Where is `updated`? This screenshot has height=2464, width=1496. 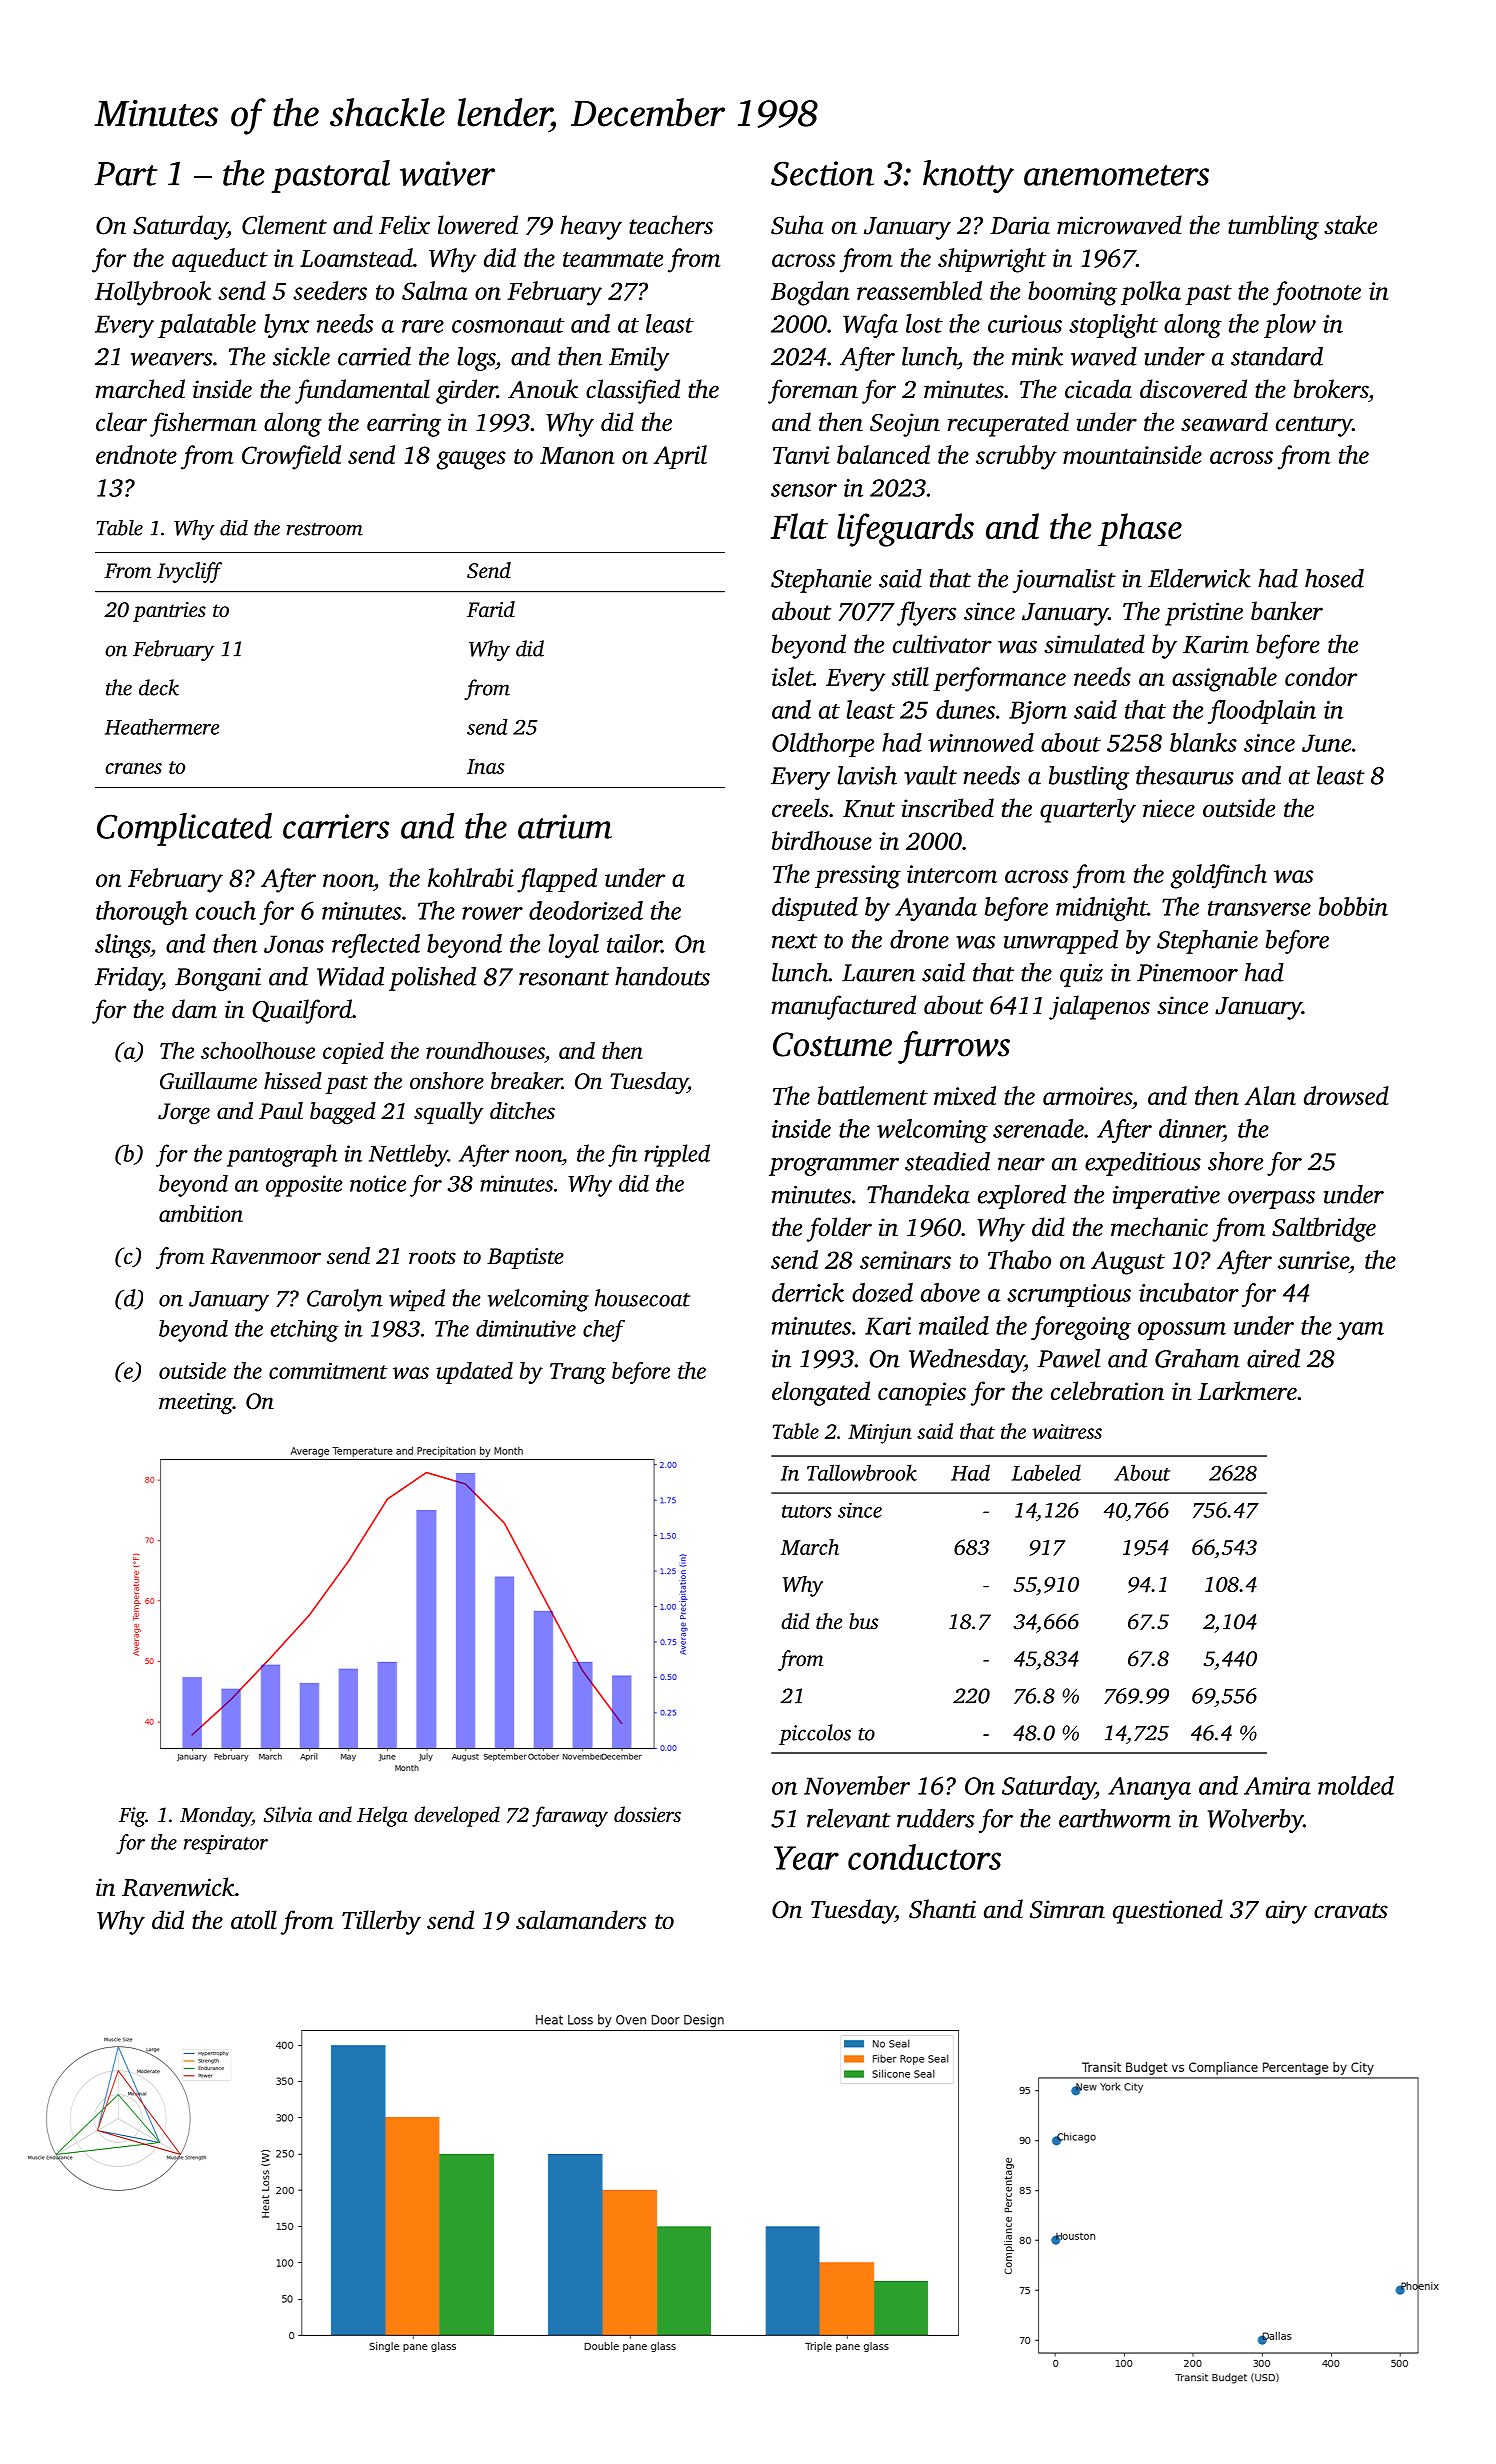
updated is located at coordinates (474, 1373).
